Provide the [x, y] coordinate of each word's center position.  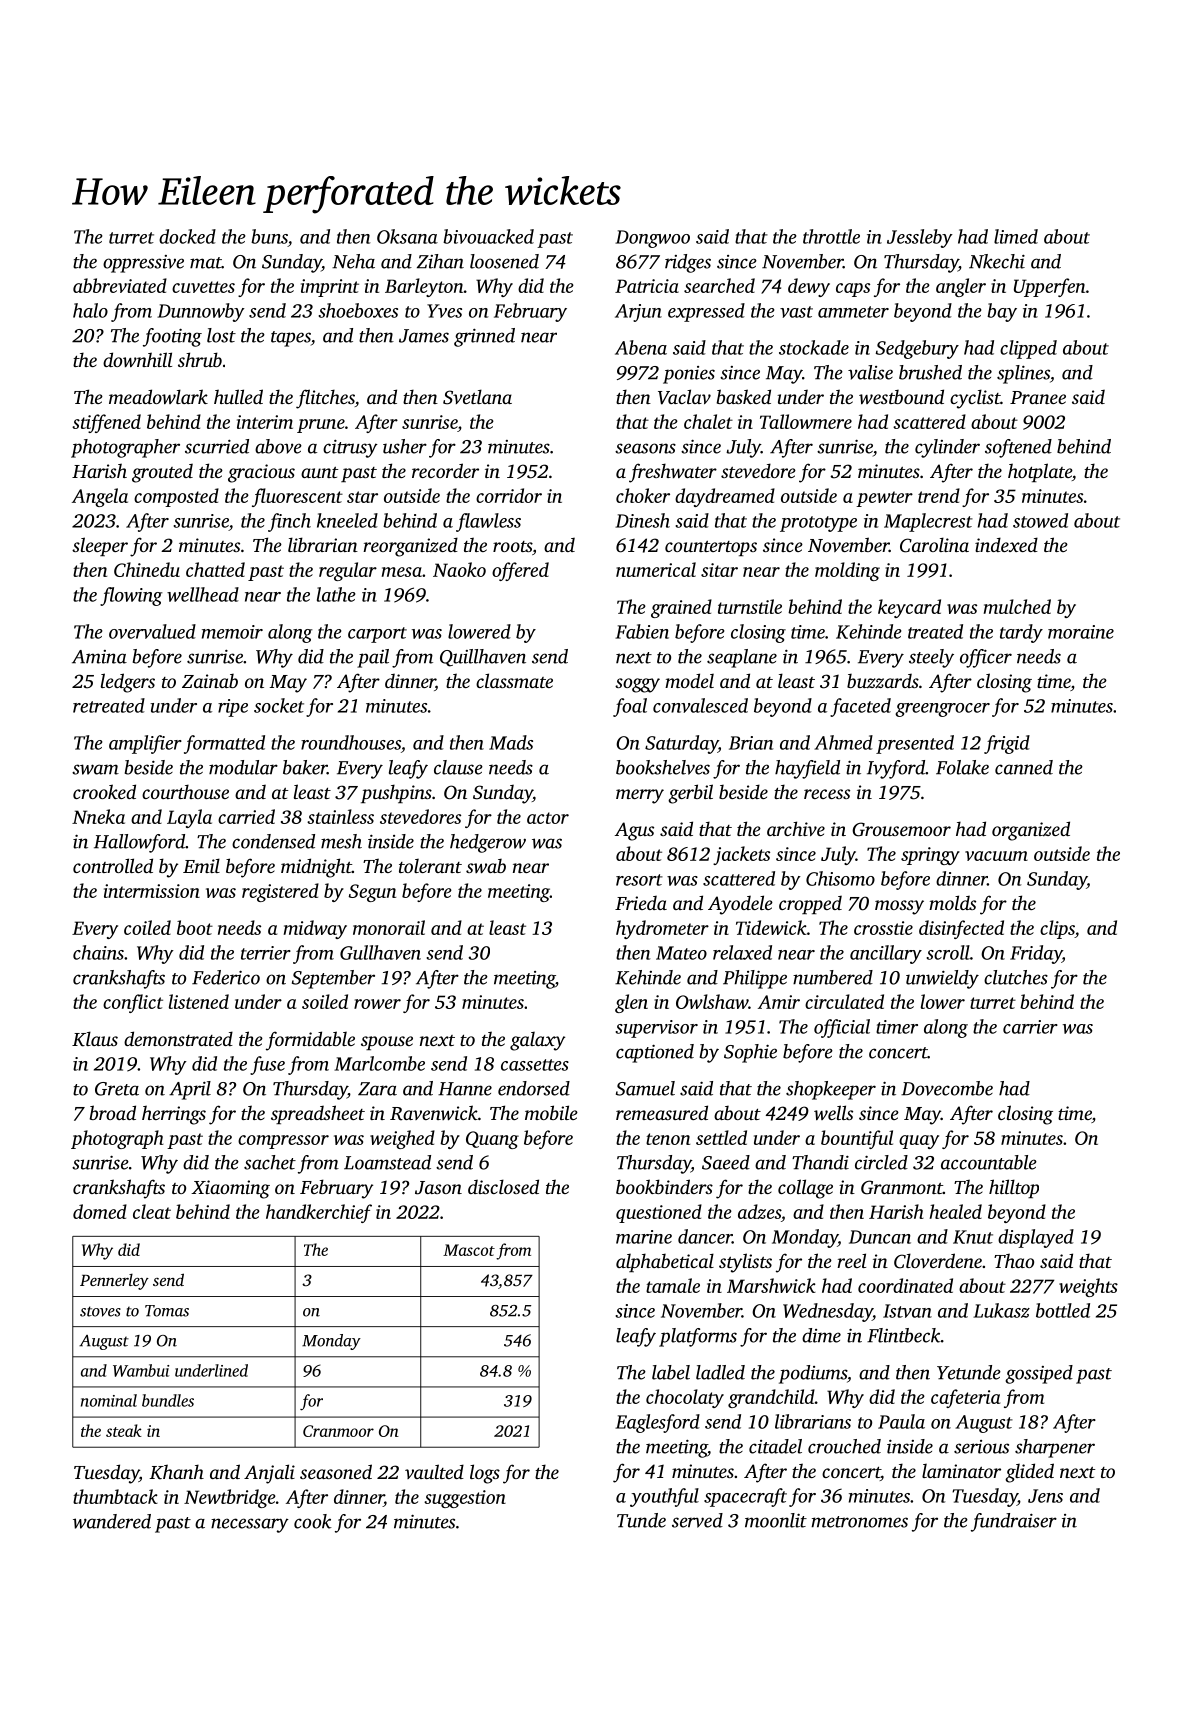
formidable [310, 1041]
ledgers [128, 683]
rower [377, 1004]
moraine [1081, 632]
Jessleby [920, 238]
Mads [511, 742]
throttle [831, 236]
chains [98, 952]
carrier [1030, 1027]
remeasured [662, 1112]
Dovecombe [947, 1088]
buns [269, 236]
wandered [112, 1521]
